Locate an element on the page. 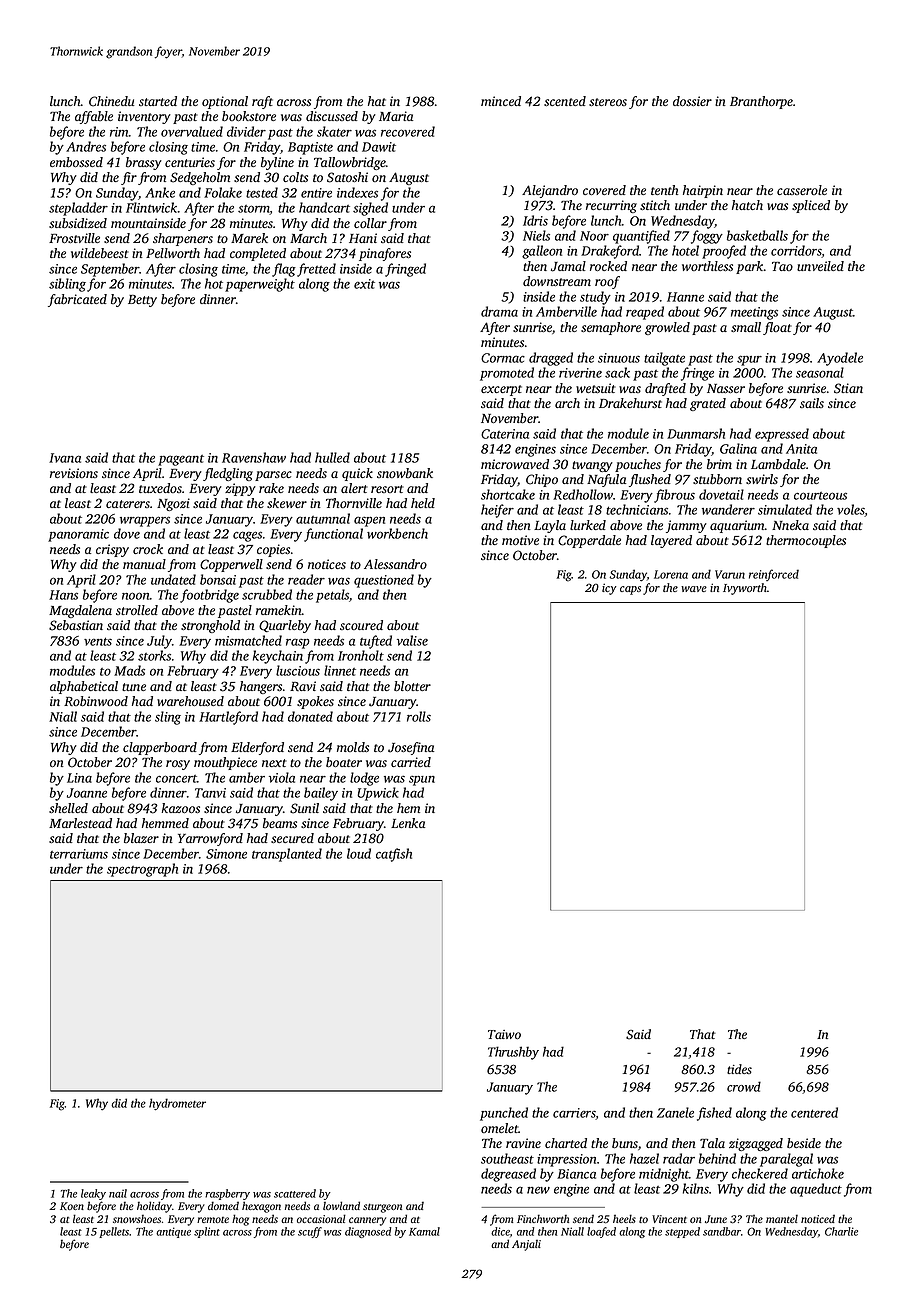  panoramic is located at coordinates (78, 535).
